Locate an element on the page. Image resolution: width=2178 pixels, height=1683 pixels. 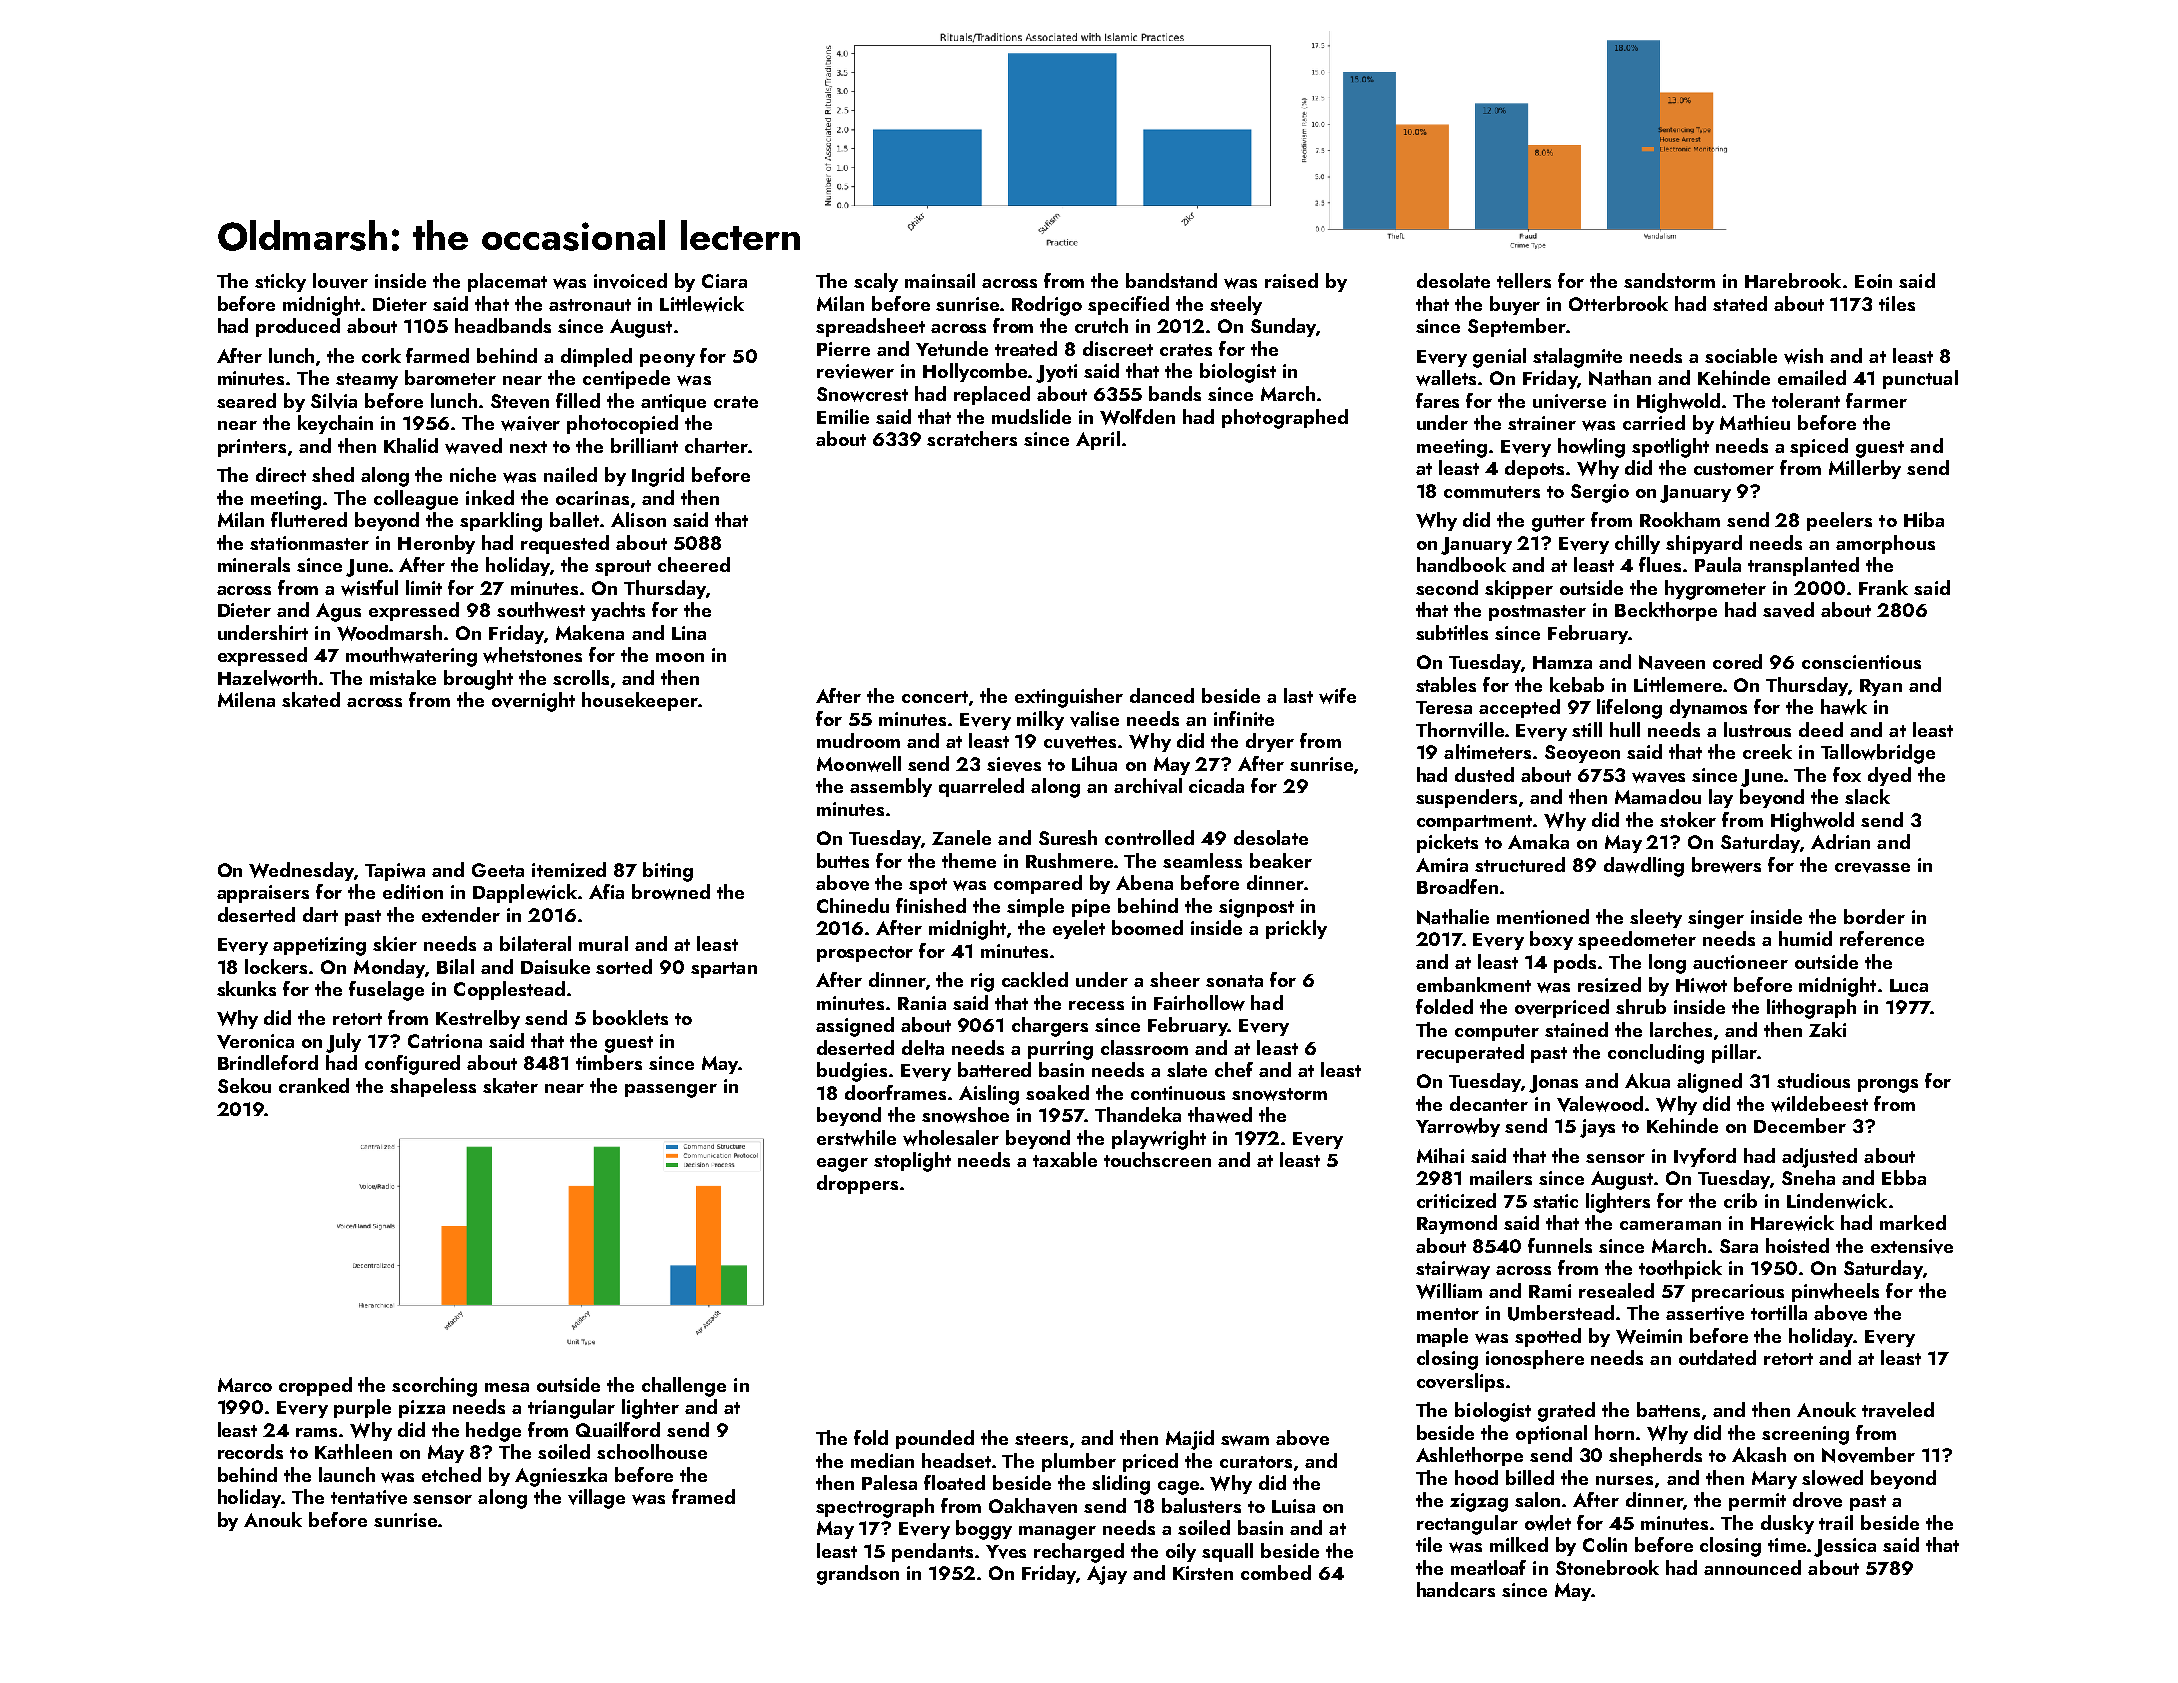
placemat is located at coordinates (507, 282).
